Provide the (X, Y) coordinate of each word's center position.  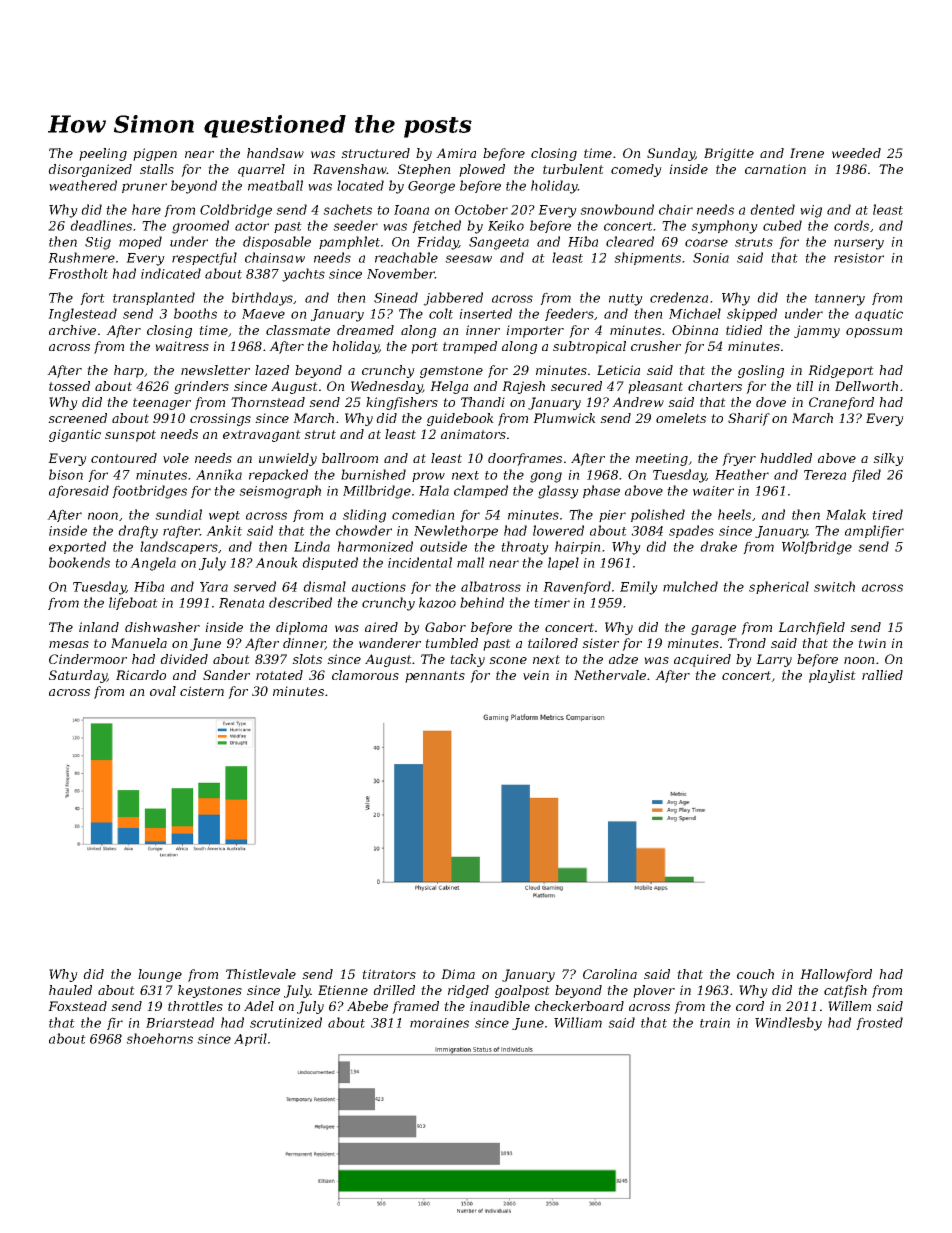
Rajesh (523, 387)
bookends (79, 562)
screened (77, 418)
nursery (859, 244)
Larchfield (811, 628)
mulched (690, 586)
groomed (200, 227)
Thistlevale (261, 974)
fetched (436, 226)
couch (755, 974)
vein (536, 675)
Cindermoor (88, 659)
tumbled (451, 643)
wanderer (390, 643)
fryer (739, 459)
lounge (160, 975)
